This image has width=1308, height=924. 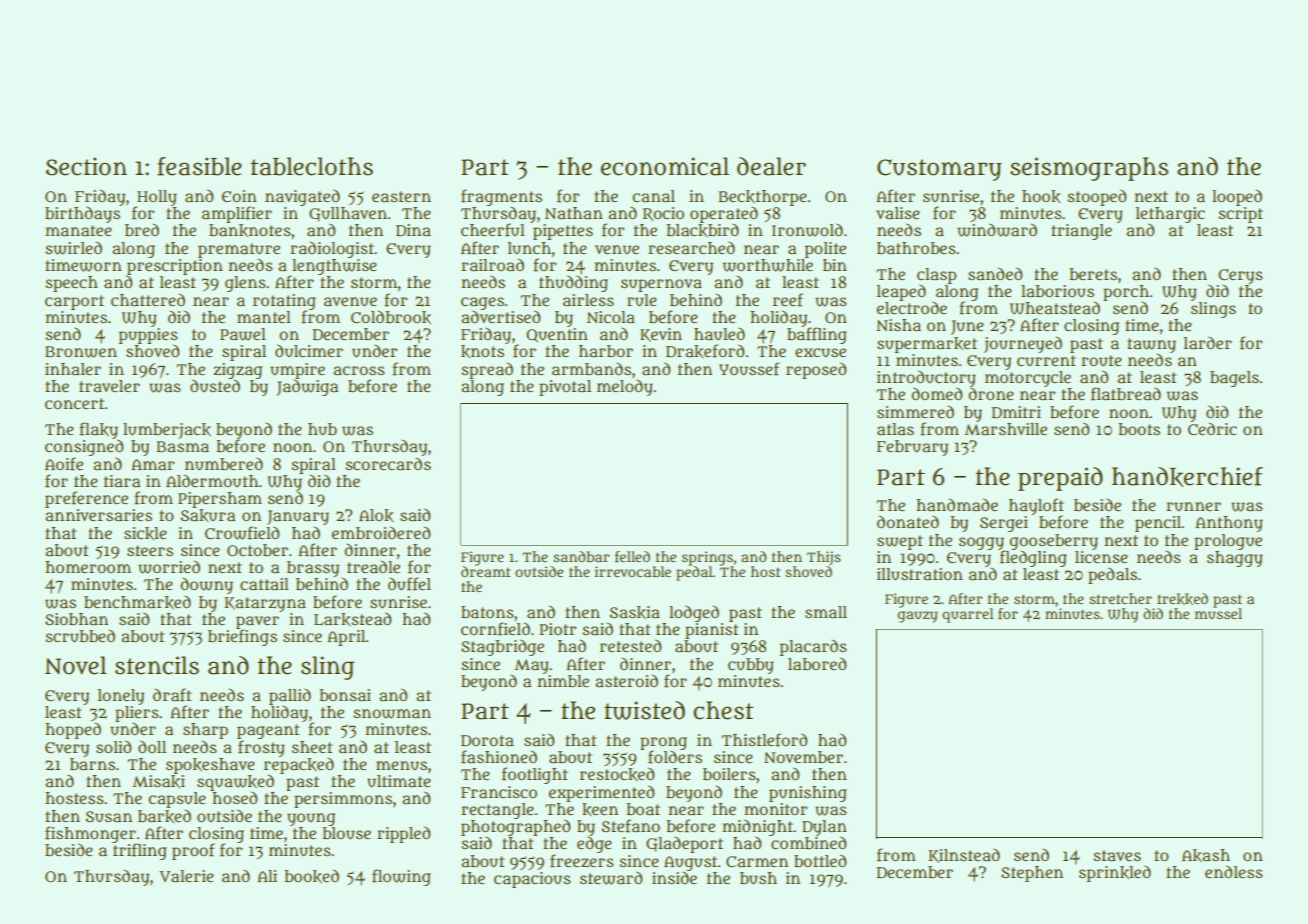 What do you see at coordinates (346, 638) in the image?
I see `April` at bounding box center [346, 638].
